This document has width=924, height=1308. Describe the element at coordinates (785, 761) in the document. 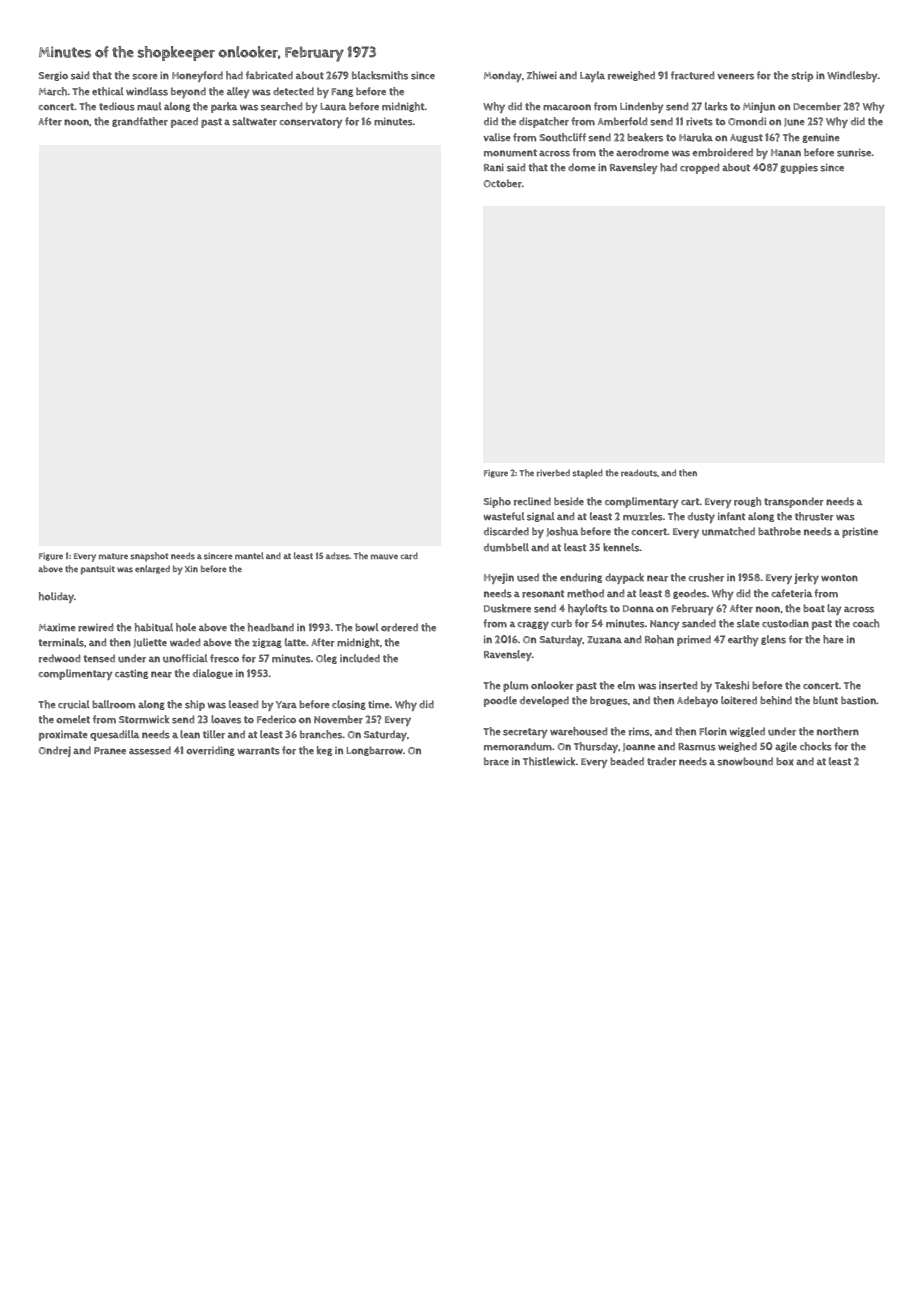

I see `box` at that location.
